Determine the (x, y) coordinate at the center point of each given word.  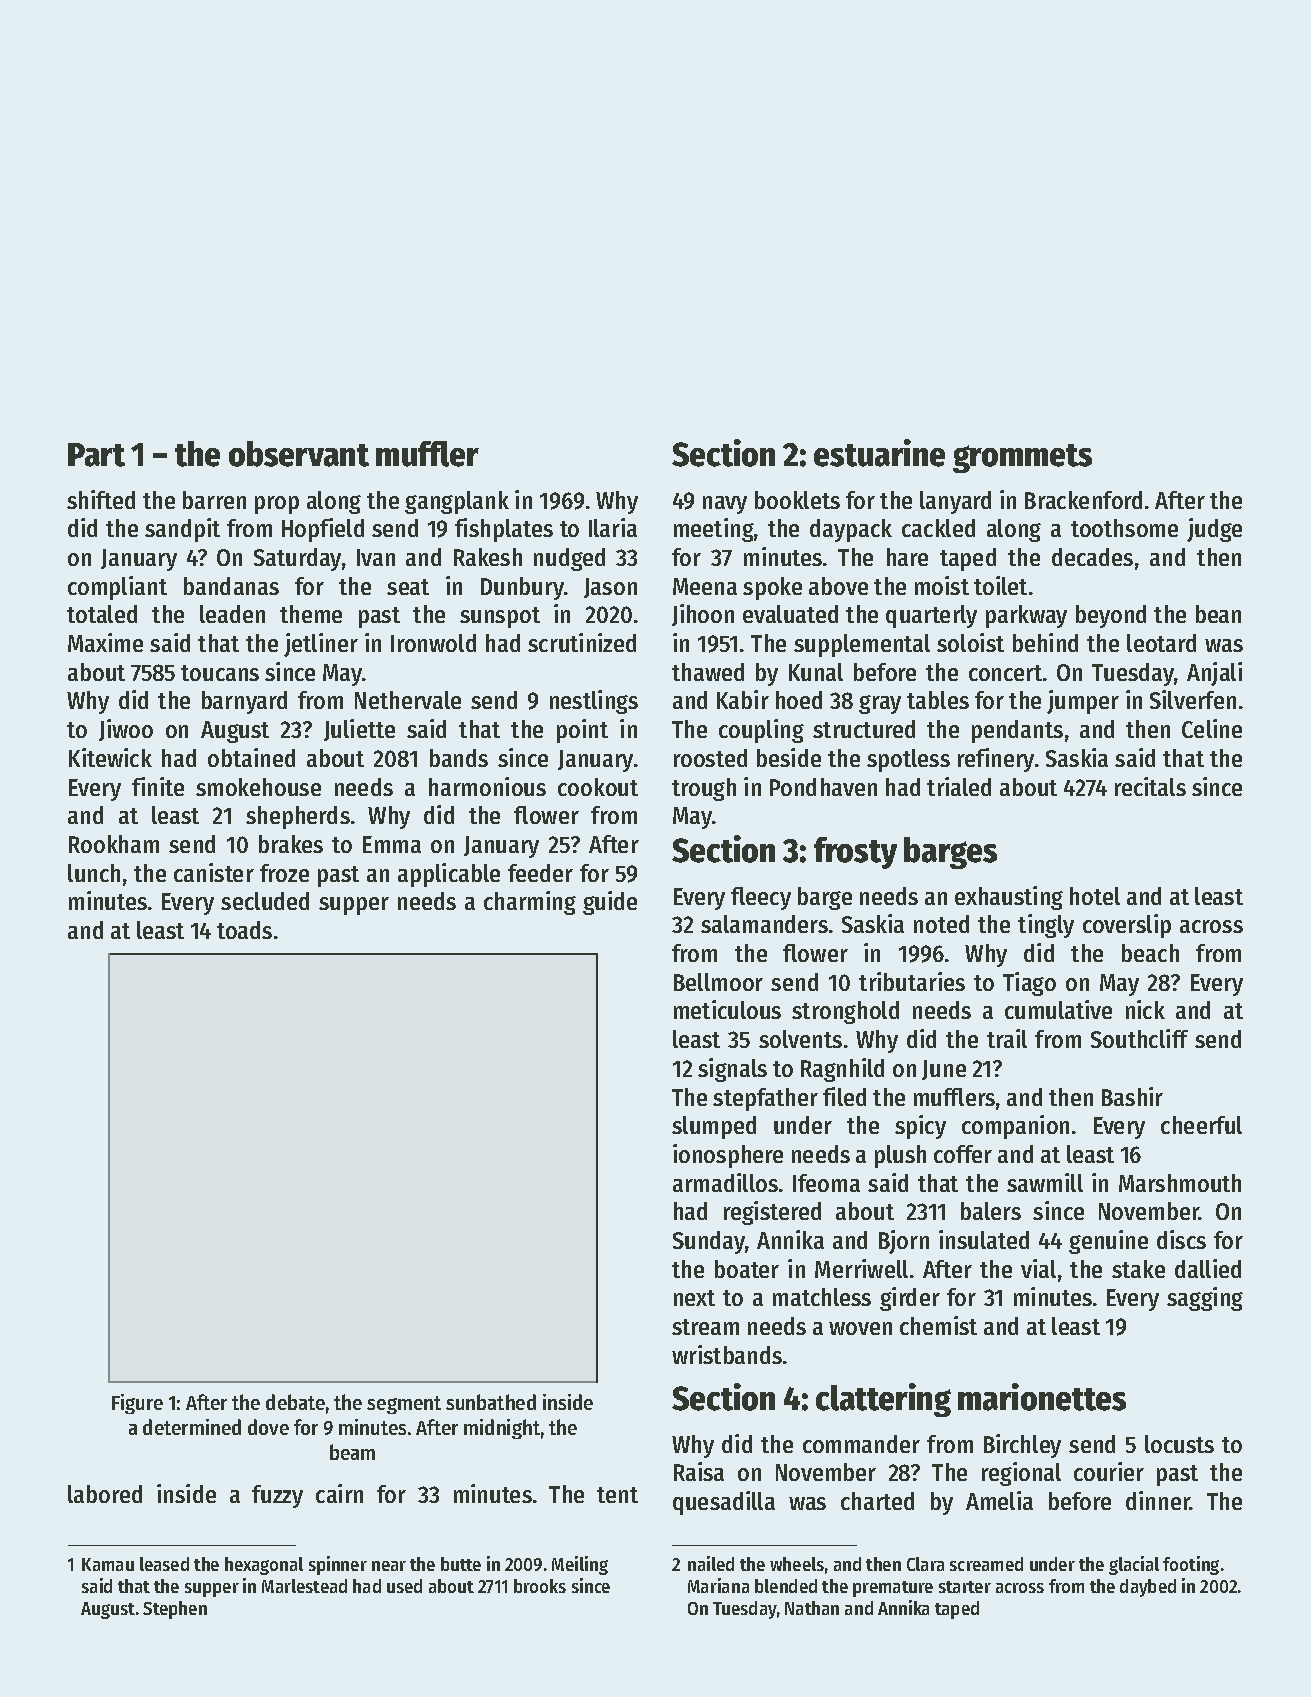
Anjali (1214, 674)
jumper (1083, 702)
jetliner (321, 645)
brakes (291, 844)
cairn (339, 1493)
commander (861, 1444)
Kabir (743, 699)
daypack (851, 530)
